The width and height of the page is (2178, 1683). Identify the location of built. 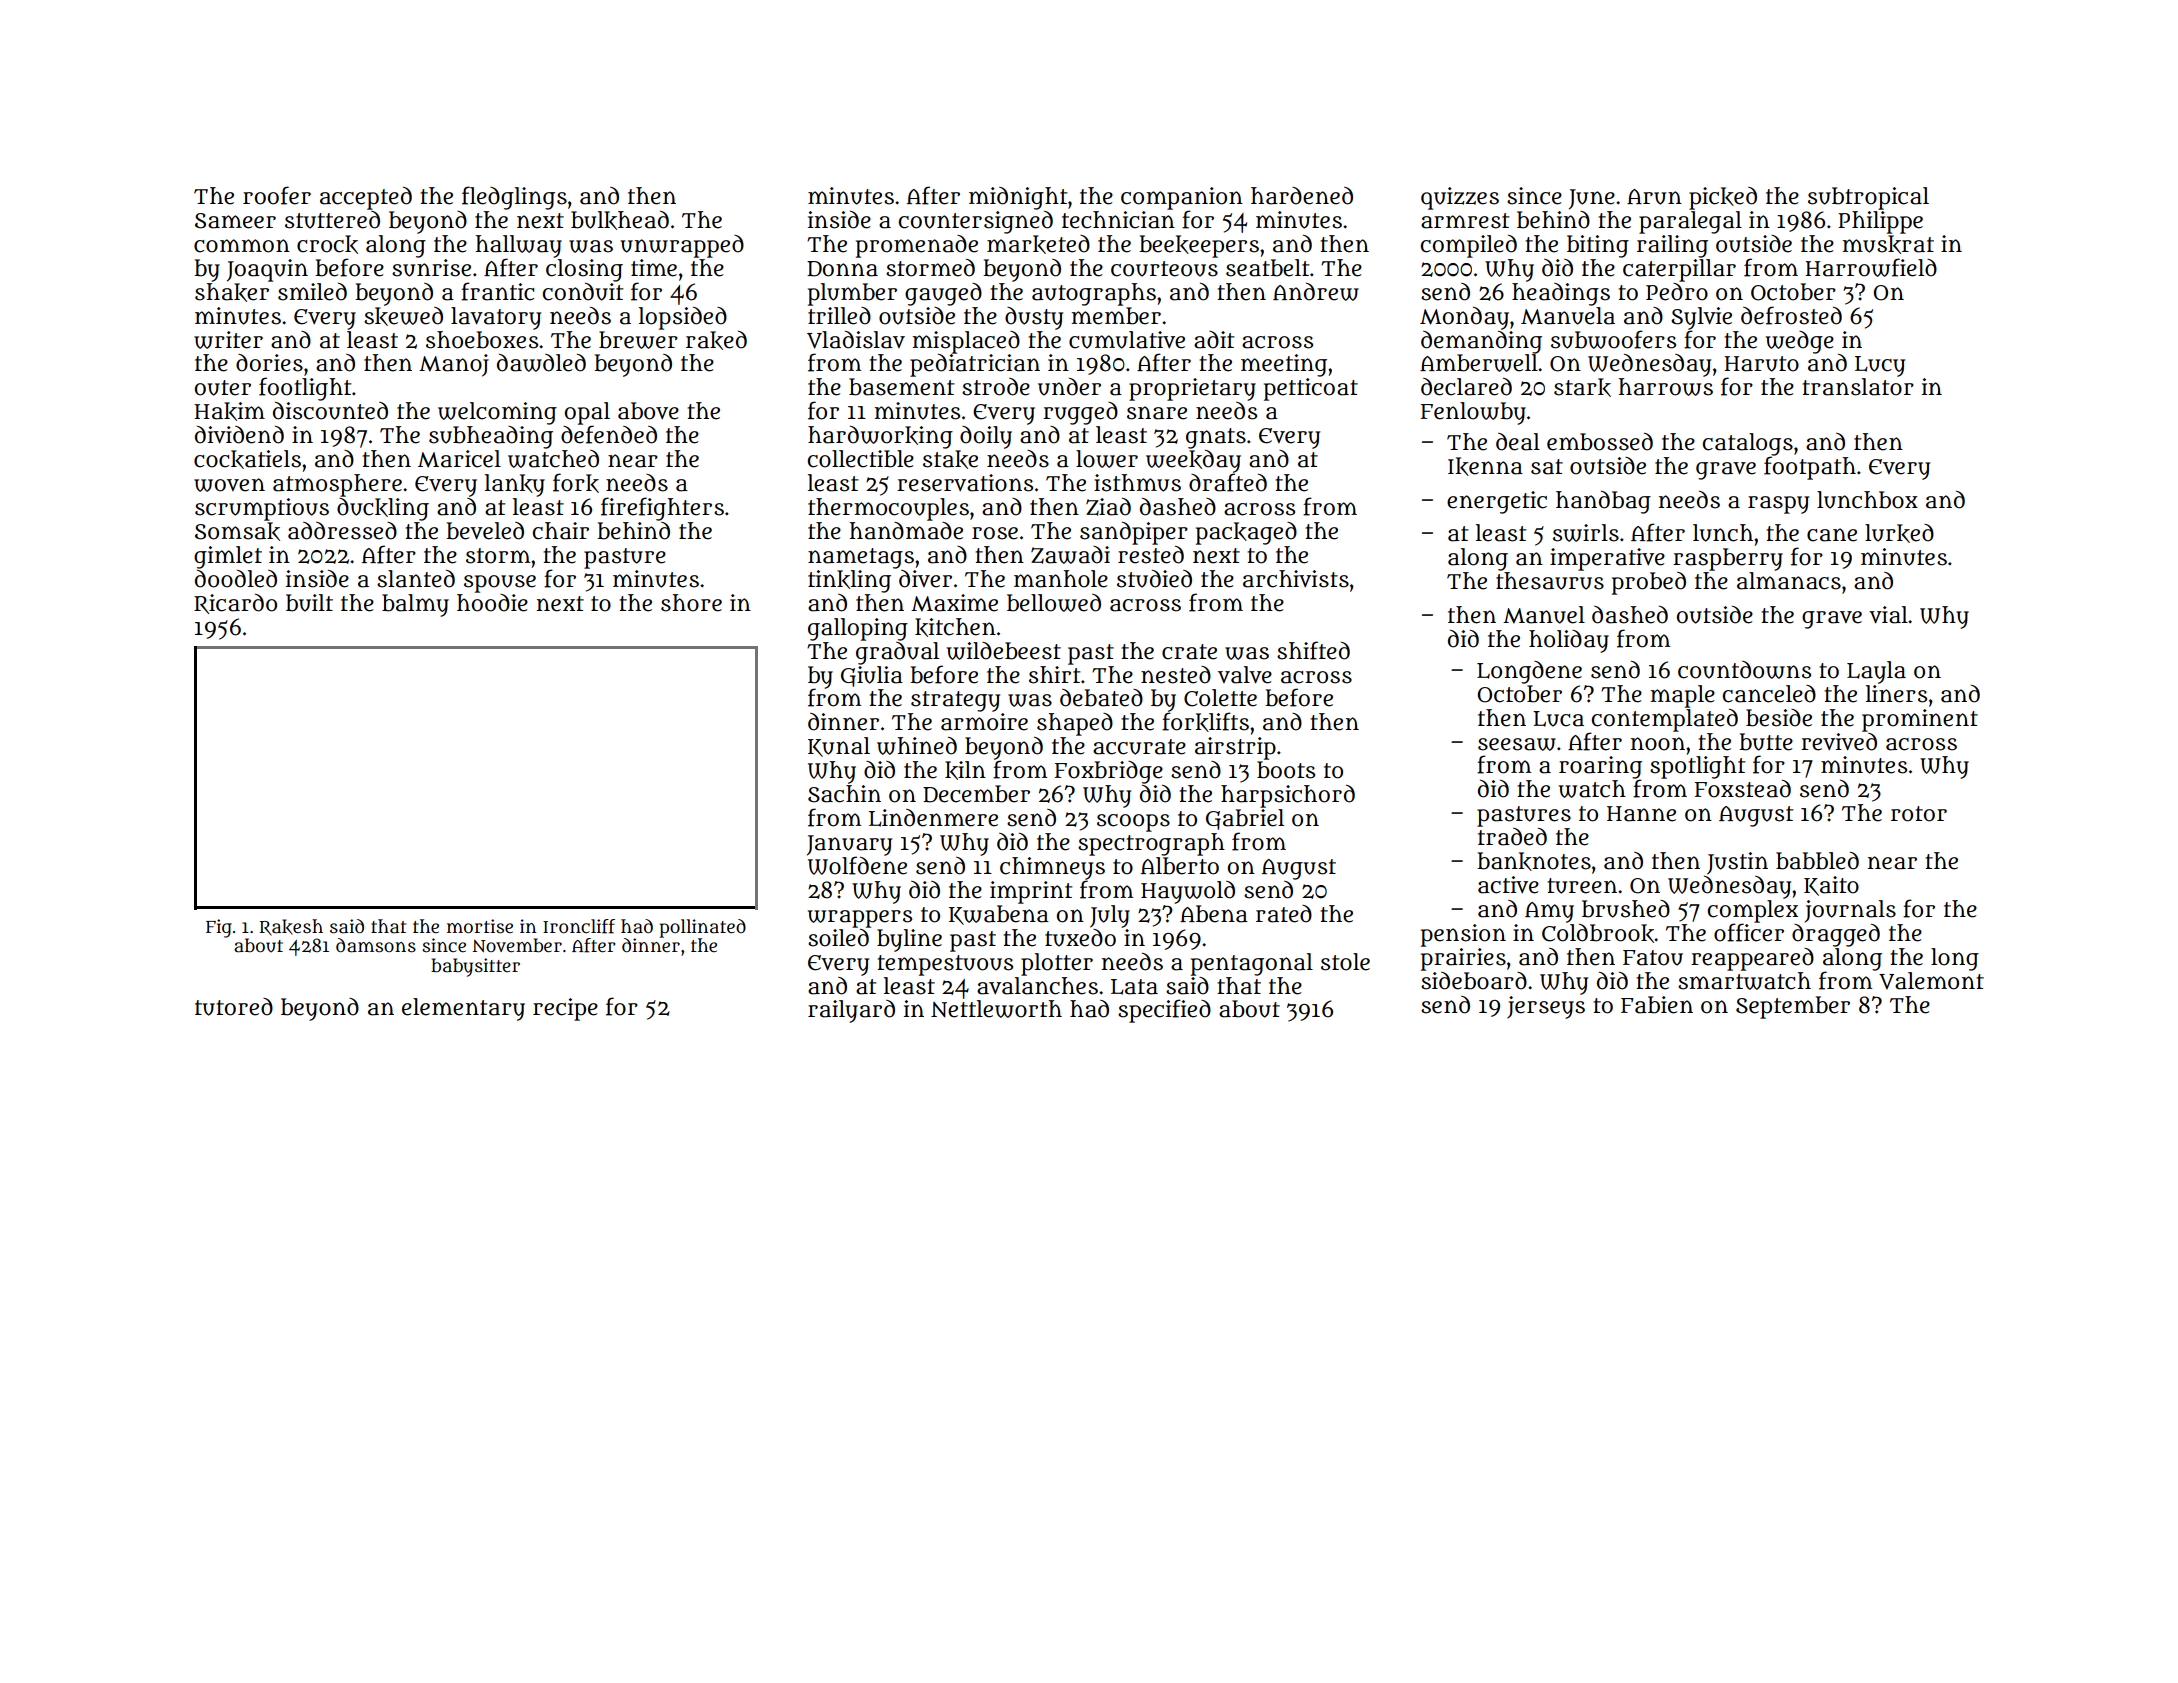
(309, 603).
